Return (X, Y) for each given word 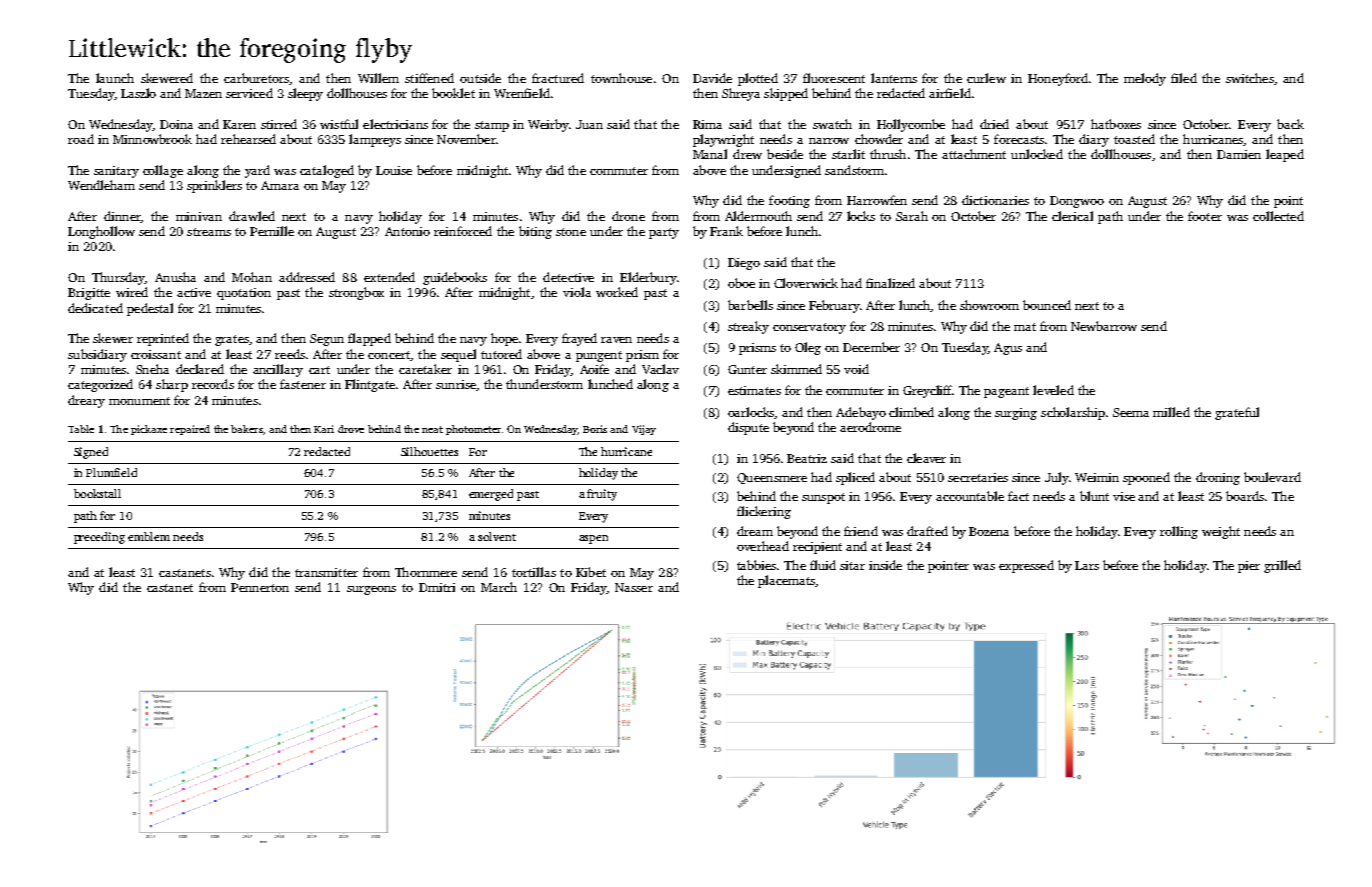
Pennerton (260, 587)
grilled (1282, 566)
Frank (726, 231)
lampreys (375, 140)
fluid (823, 565)
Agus (1008, 349)
